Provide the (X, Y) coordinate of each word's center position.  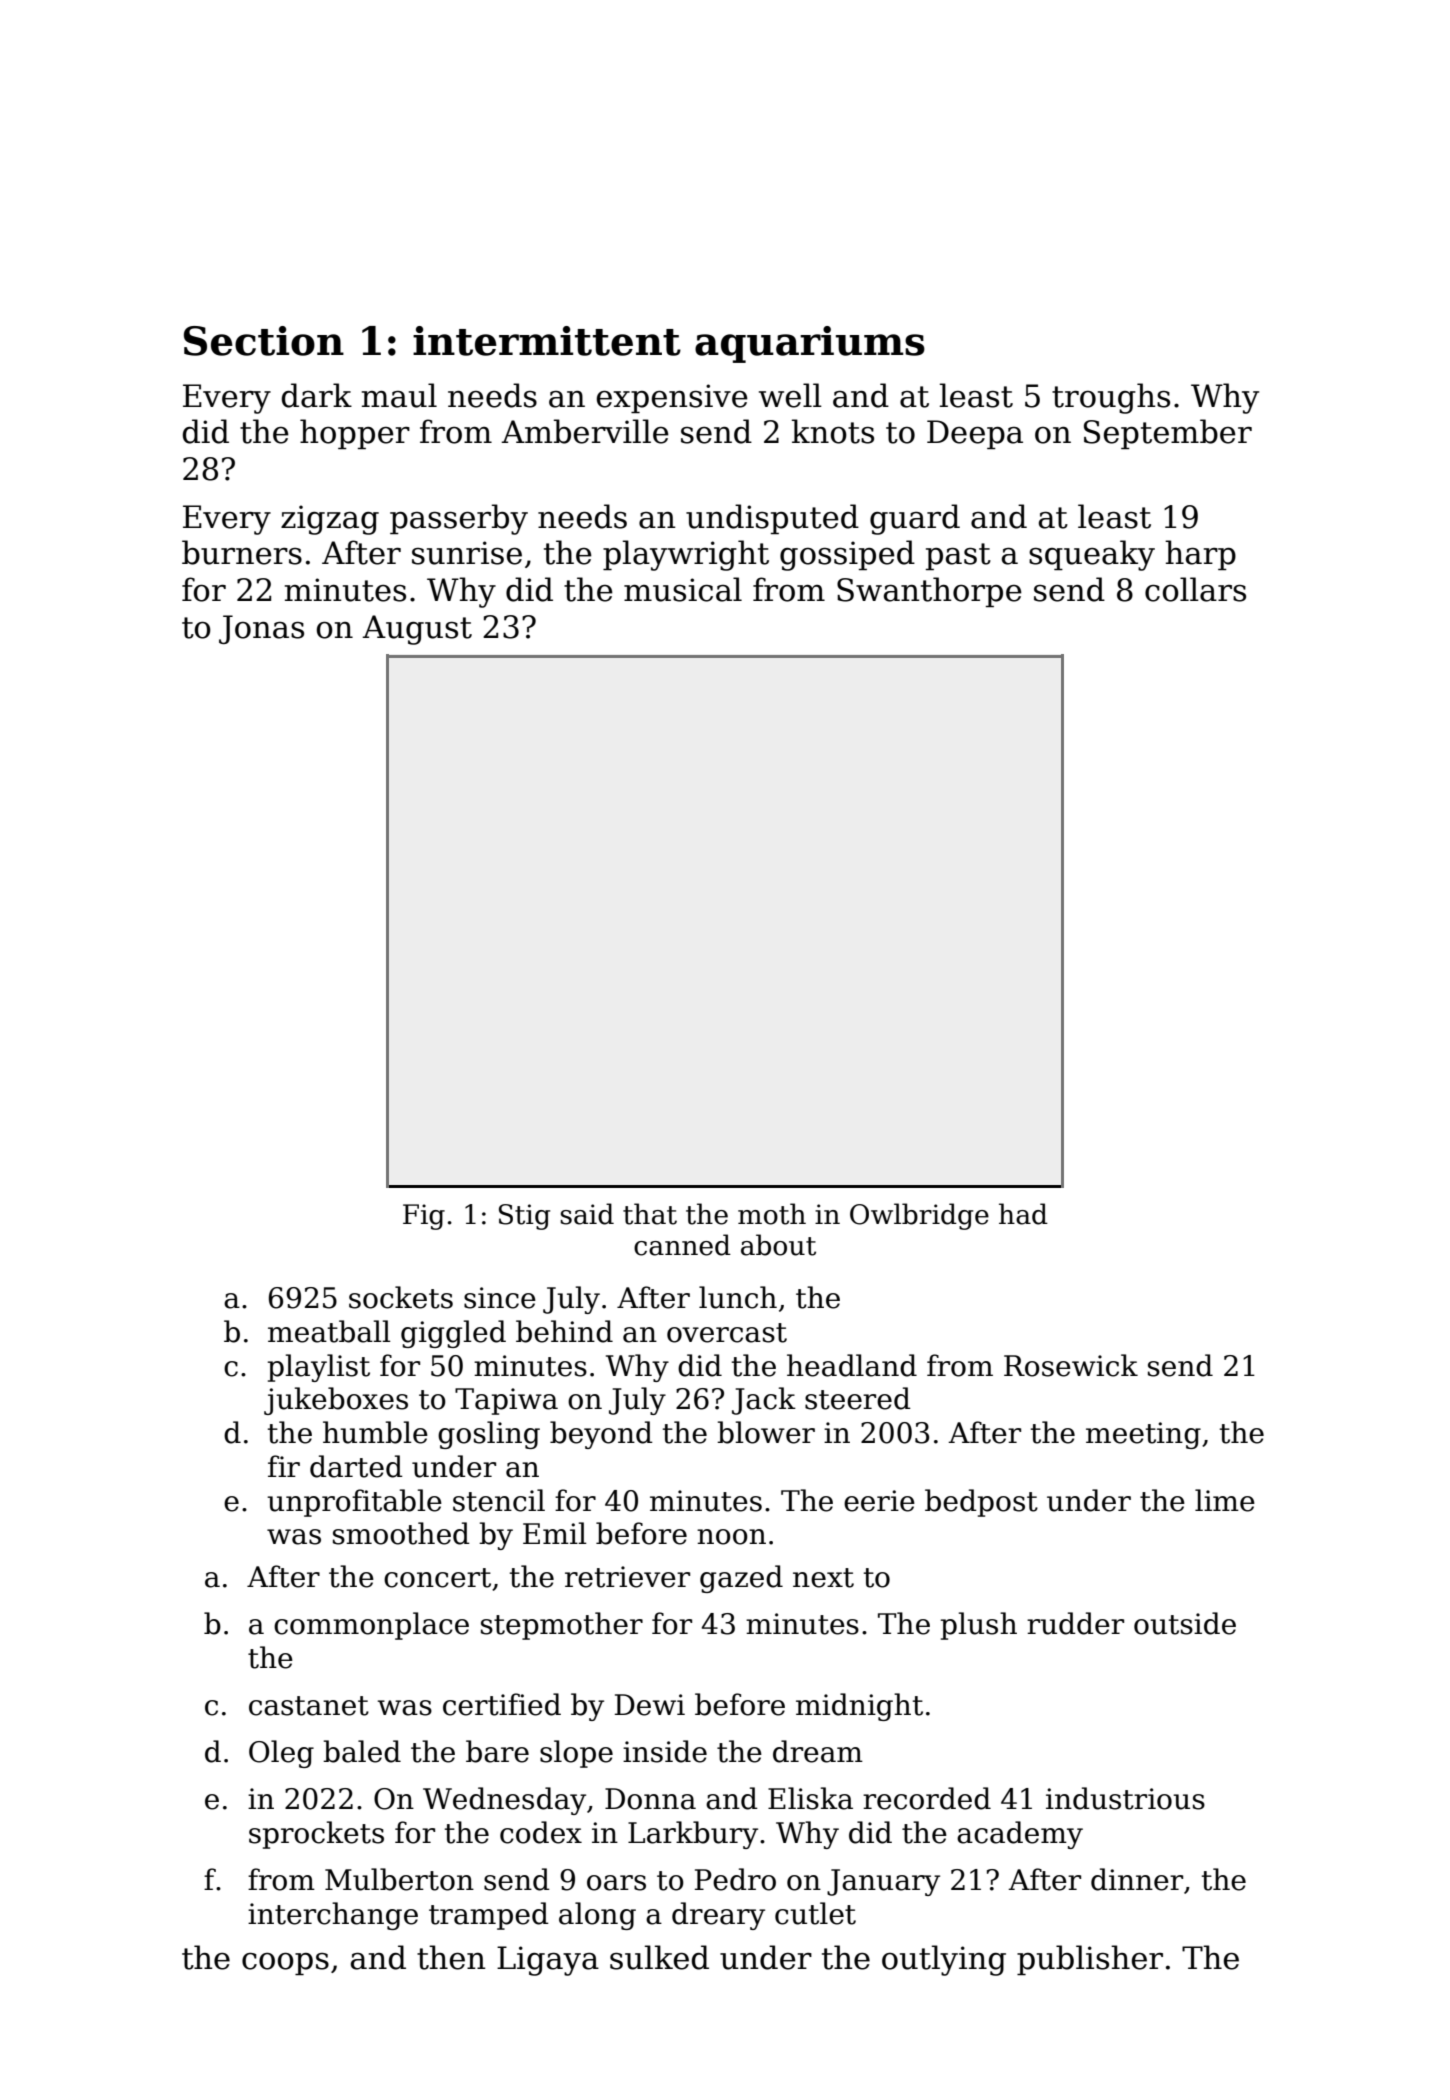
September (1168, 434)
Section (264, 341)
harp (1200, 555)
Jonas (261, 629)
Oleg (281, 1754)
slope (576, 1754)
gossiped (847, 555)
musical (683, 589)
